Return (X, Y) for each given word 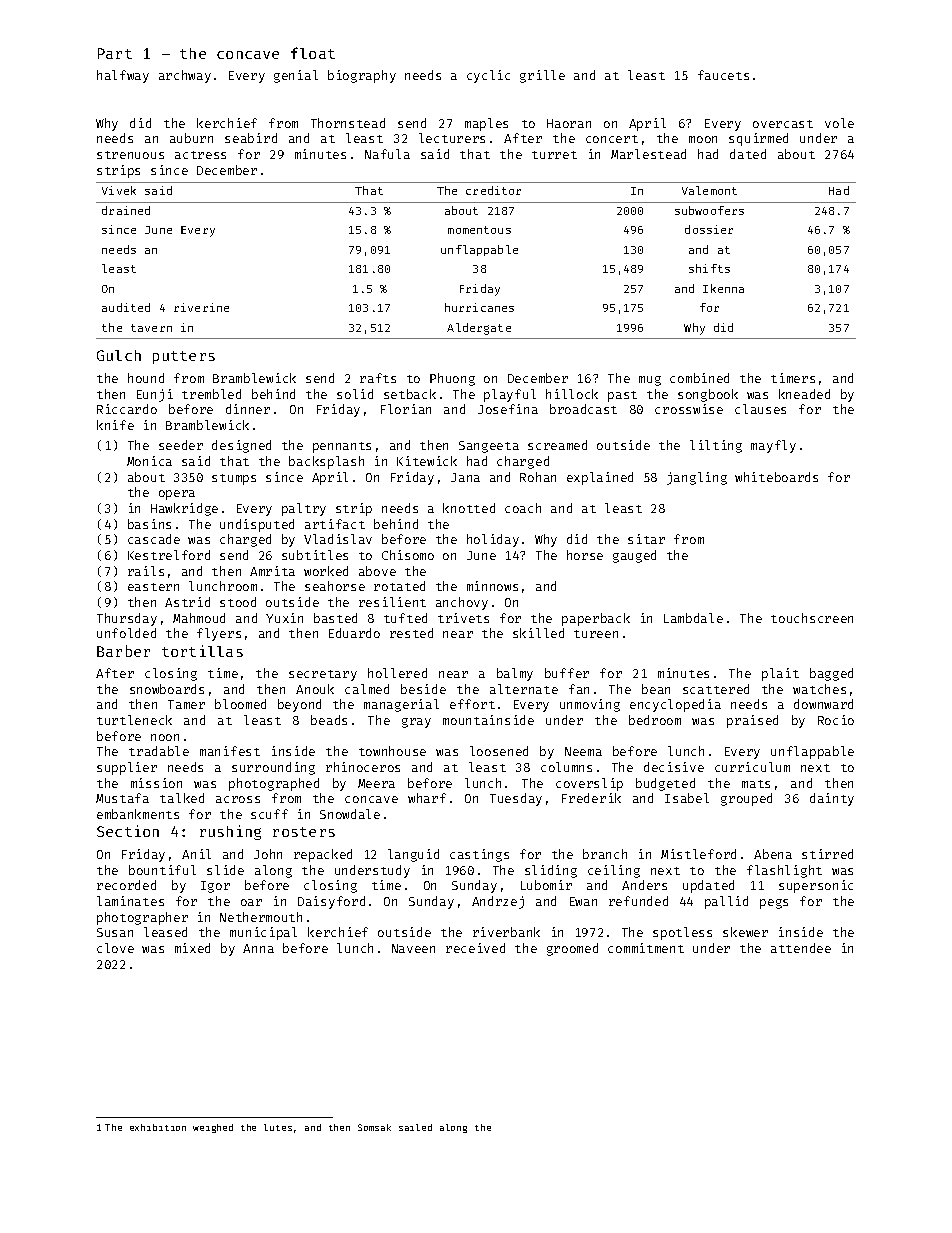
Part (115, 53)
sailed (415, 1127)
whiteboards (776, 477)
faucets (723, 75)
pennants (342, 447)
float (313, 53)
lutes (278, 1127)
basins (149, 524)
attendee (801, 948)
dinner (248, 409)
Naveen (413, 948)
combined (699, 378)
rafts (378, 378)
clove (115, 948)
